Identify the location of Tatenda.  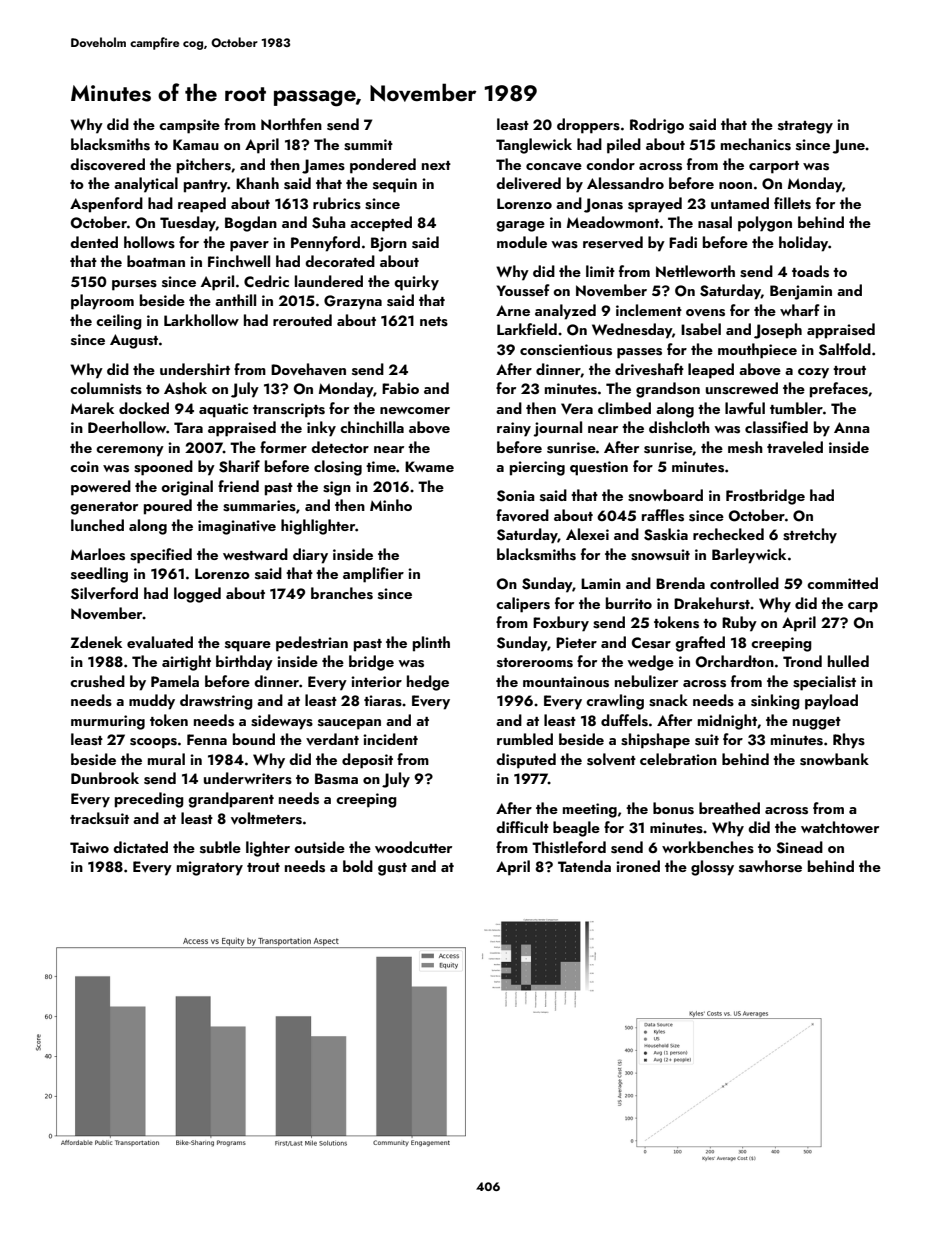
(584, 866).
